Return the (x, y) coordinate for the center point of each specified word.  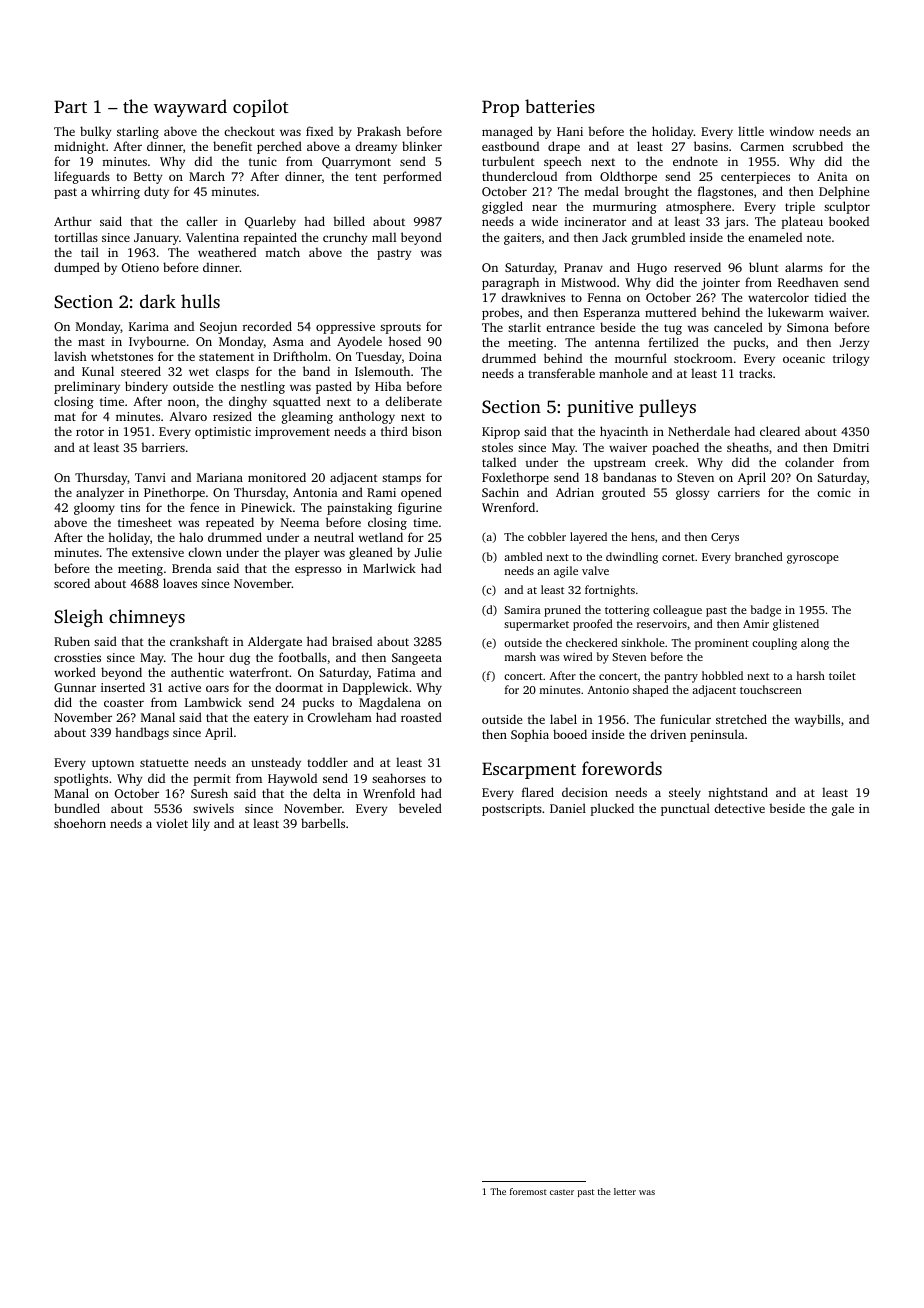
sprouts (400, 328)
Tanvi (150, 477)
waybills (817, 720)
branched (759, 556)
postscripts (512, 810)
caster (562, 1192)
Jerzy (854, 344)
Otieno (140, 267)
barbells (323, 823)
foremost (528, 1191)
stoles (497, 447)
